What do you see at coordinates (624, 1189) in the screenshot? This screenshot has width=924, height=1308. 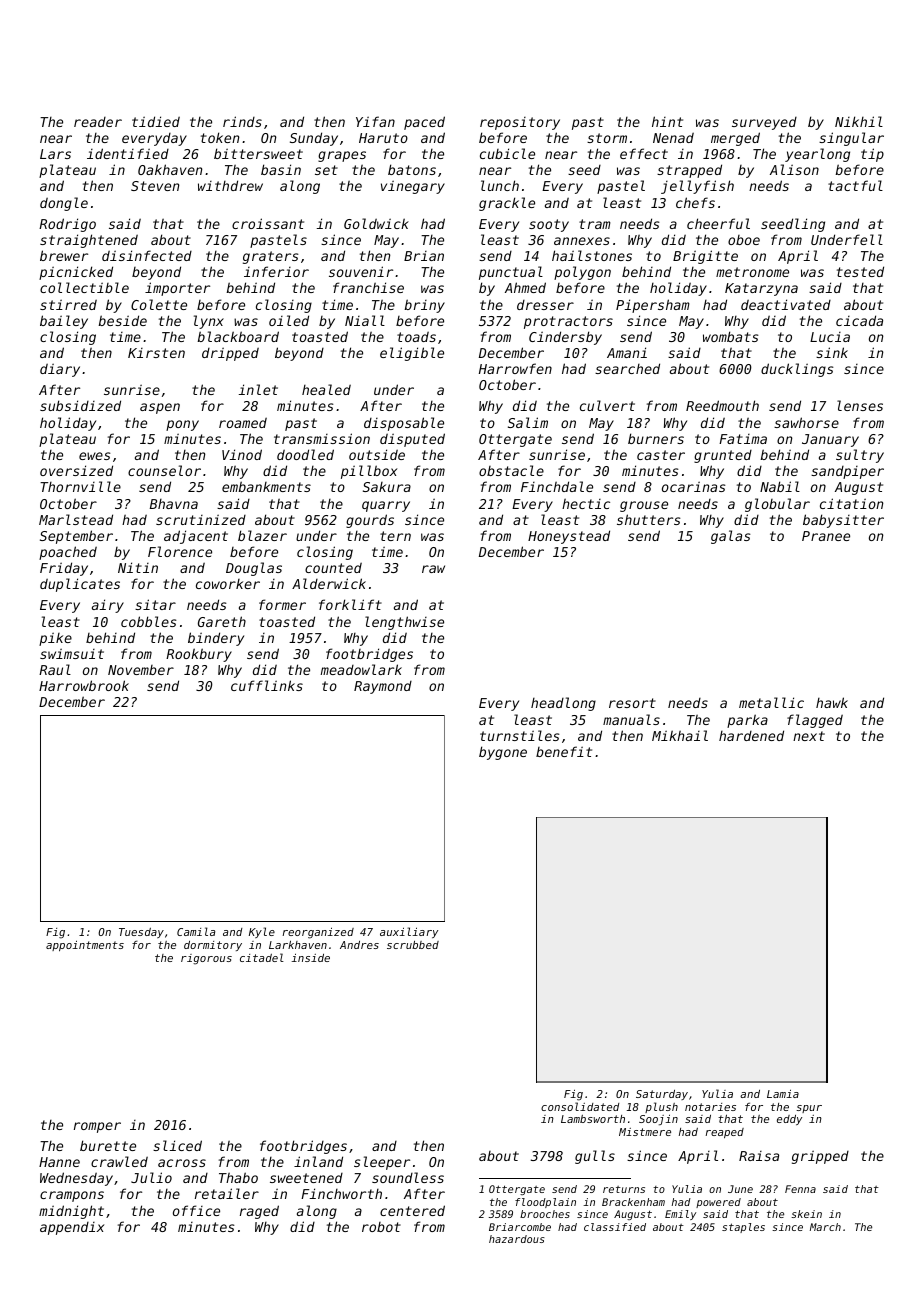 I see `returns` at bounding box center [624, 1189].
